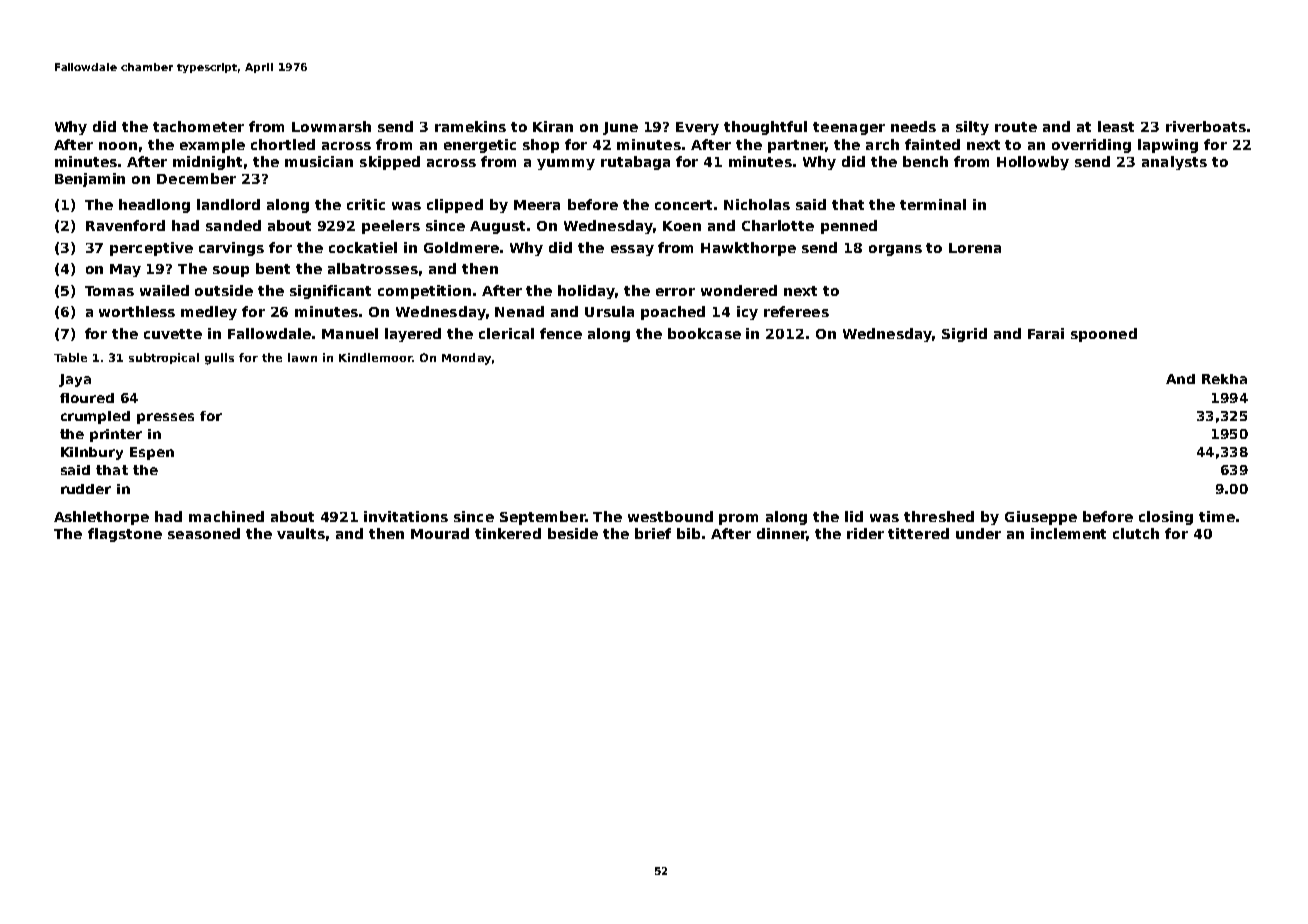 The height and width of the screenshot is (924, 1308). What do you see at coordinates (697, 128) in the screenshot?
I see `Every` at bounding box center [697, 128].
